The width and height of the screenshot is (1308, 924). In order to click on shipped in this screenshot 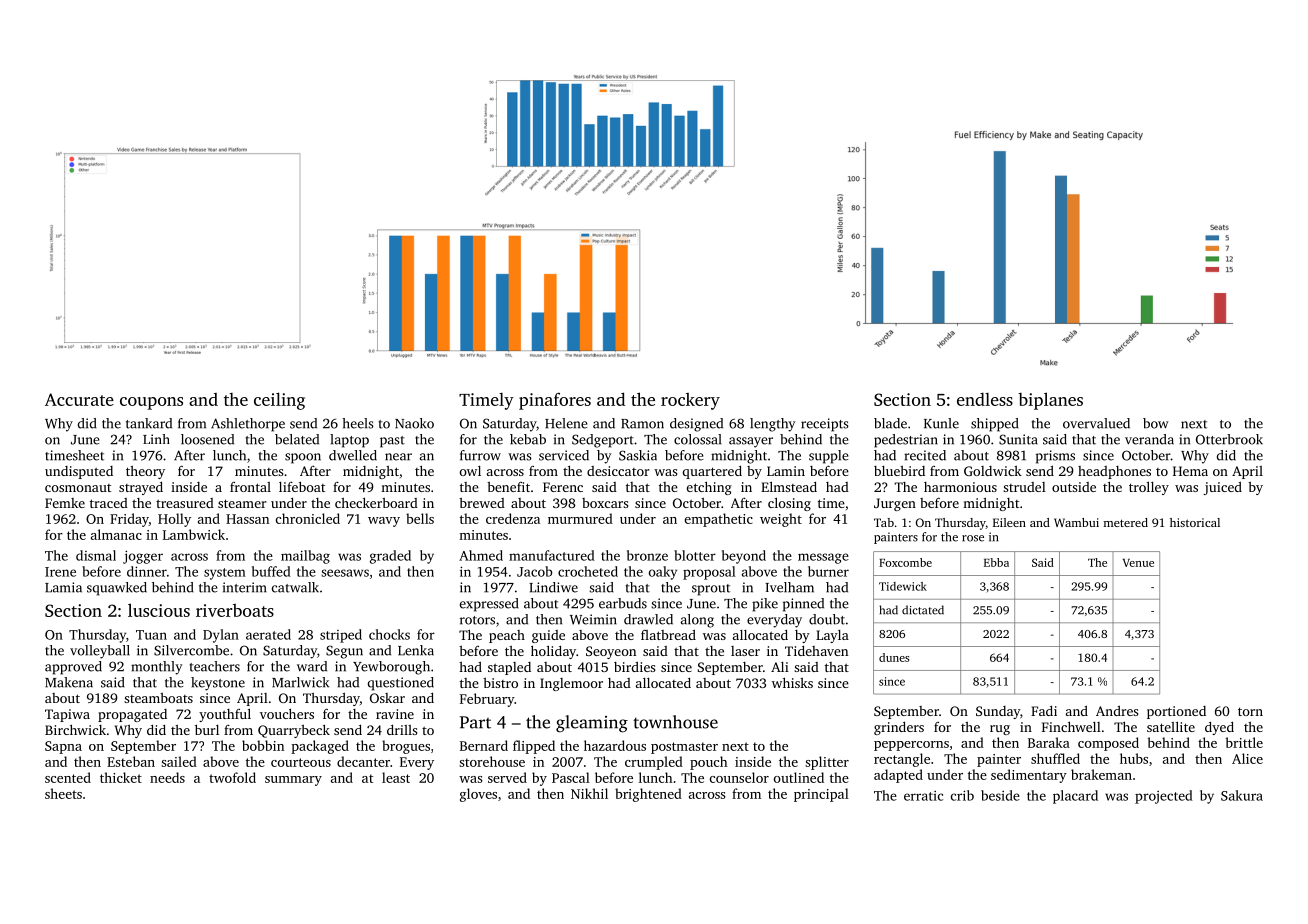, I will do `click(995, 425)`.
